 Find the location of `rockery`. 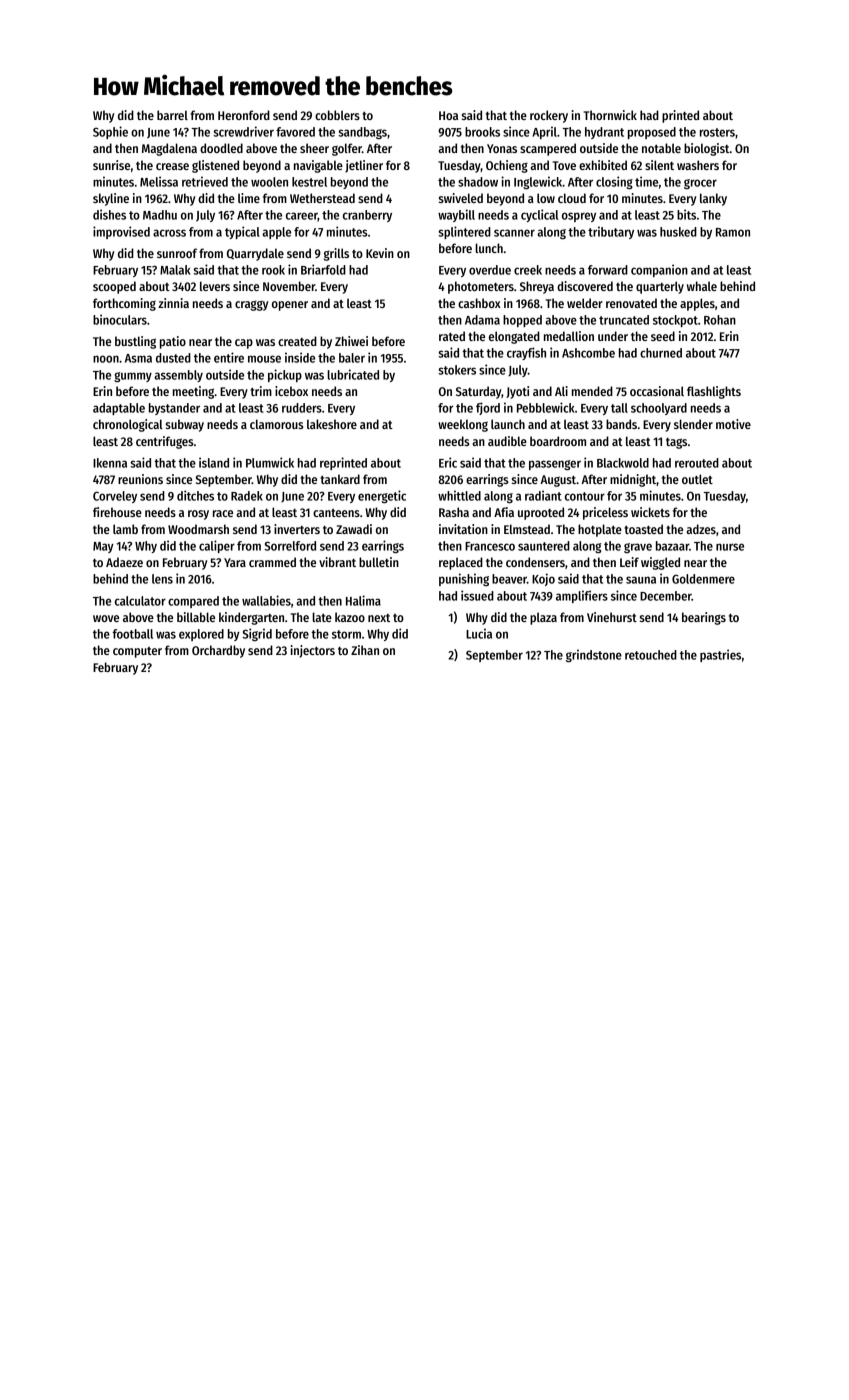

rockery is located at coordinates (549, 116).
